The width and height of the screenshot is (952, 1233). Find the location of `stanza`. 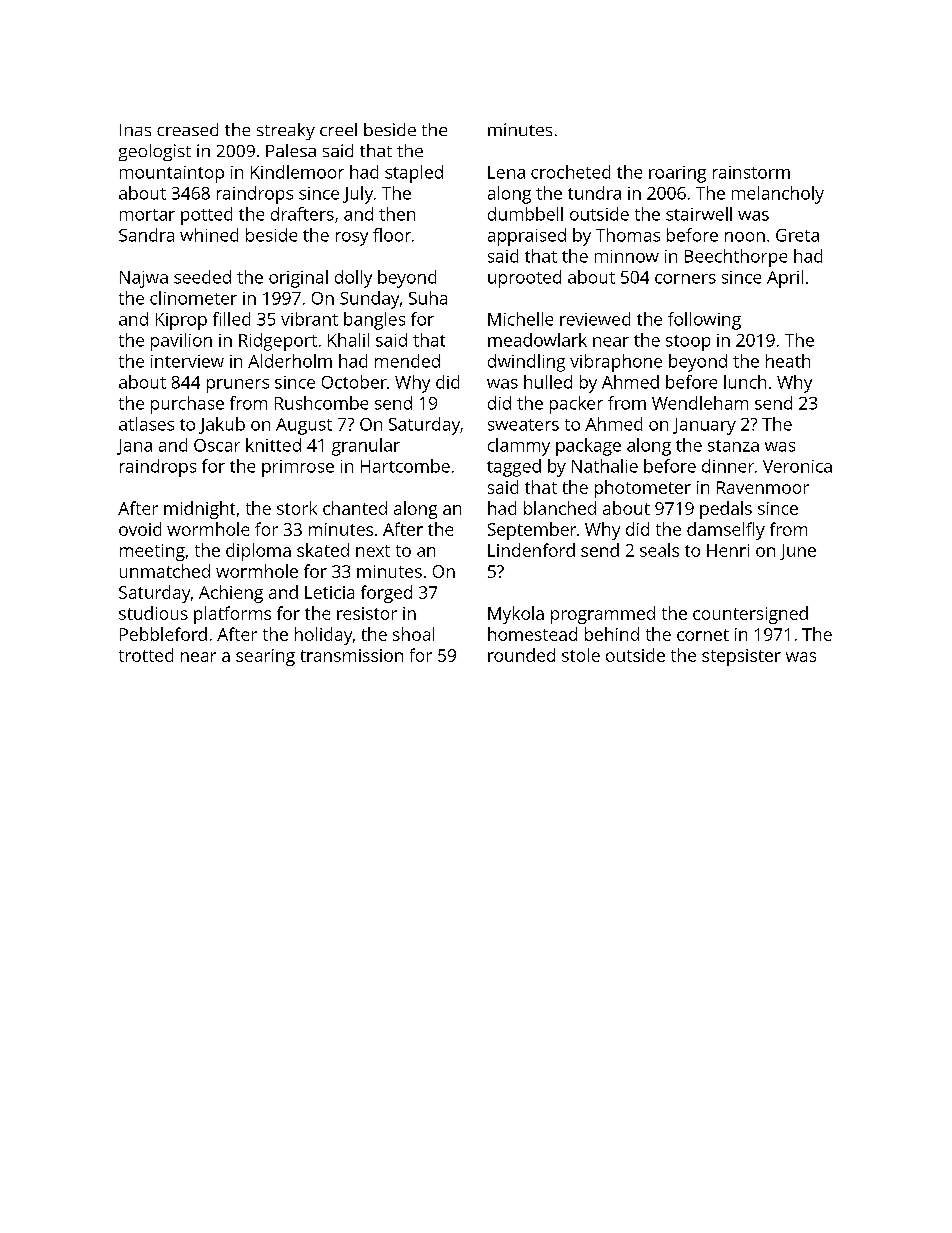

stanza is located at coordinates (733, 446).
